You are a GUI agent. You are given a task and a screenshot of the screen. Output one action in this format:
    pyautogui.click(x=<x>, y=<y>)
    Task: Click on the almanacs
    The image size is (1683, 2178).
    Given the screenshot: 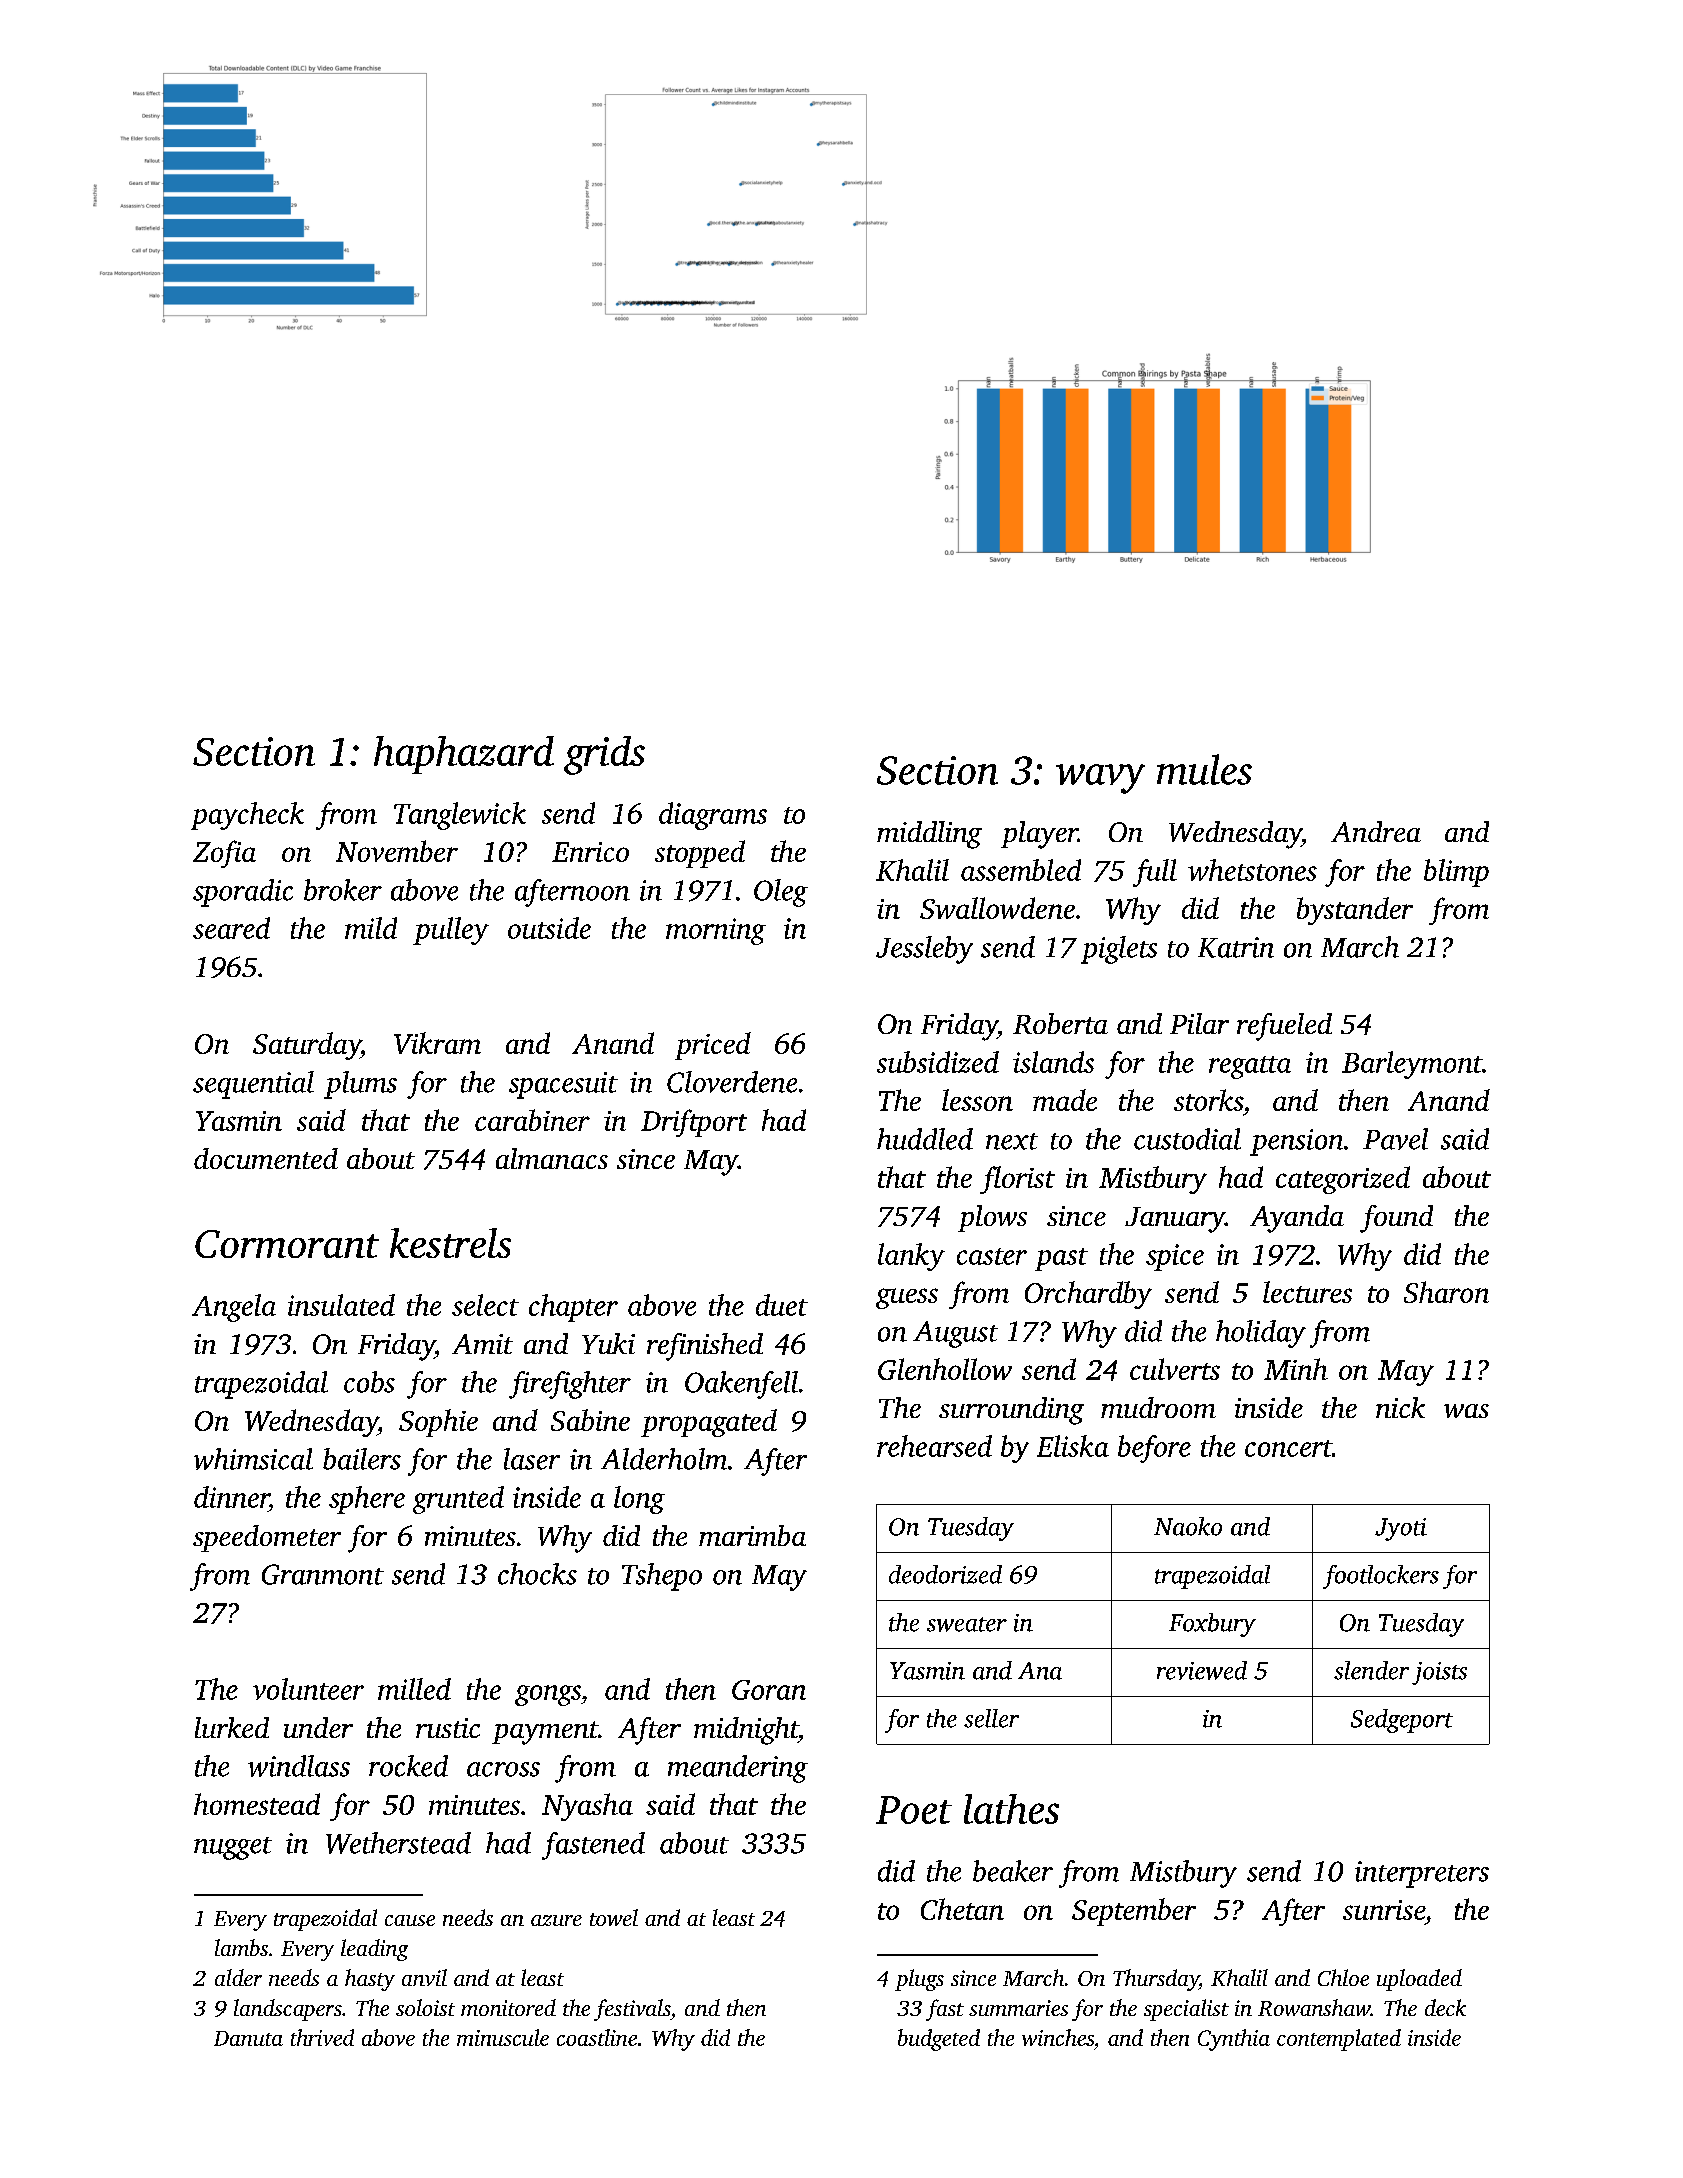 What is the action you would take?
    pyautogui.click(x=552, y=1158)
